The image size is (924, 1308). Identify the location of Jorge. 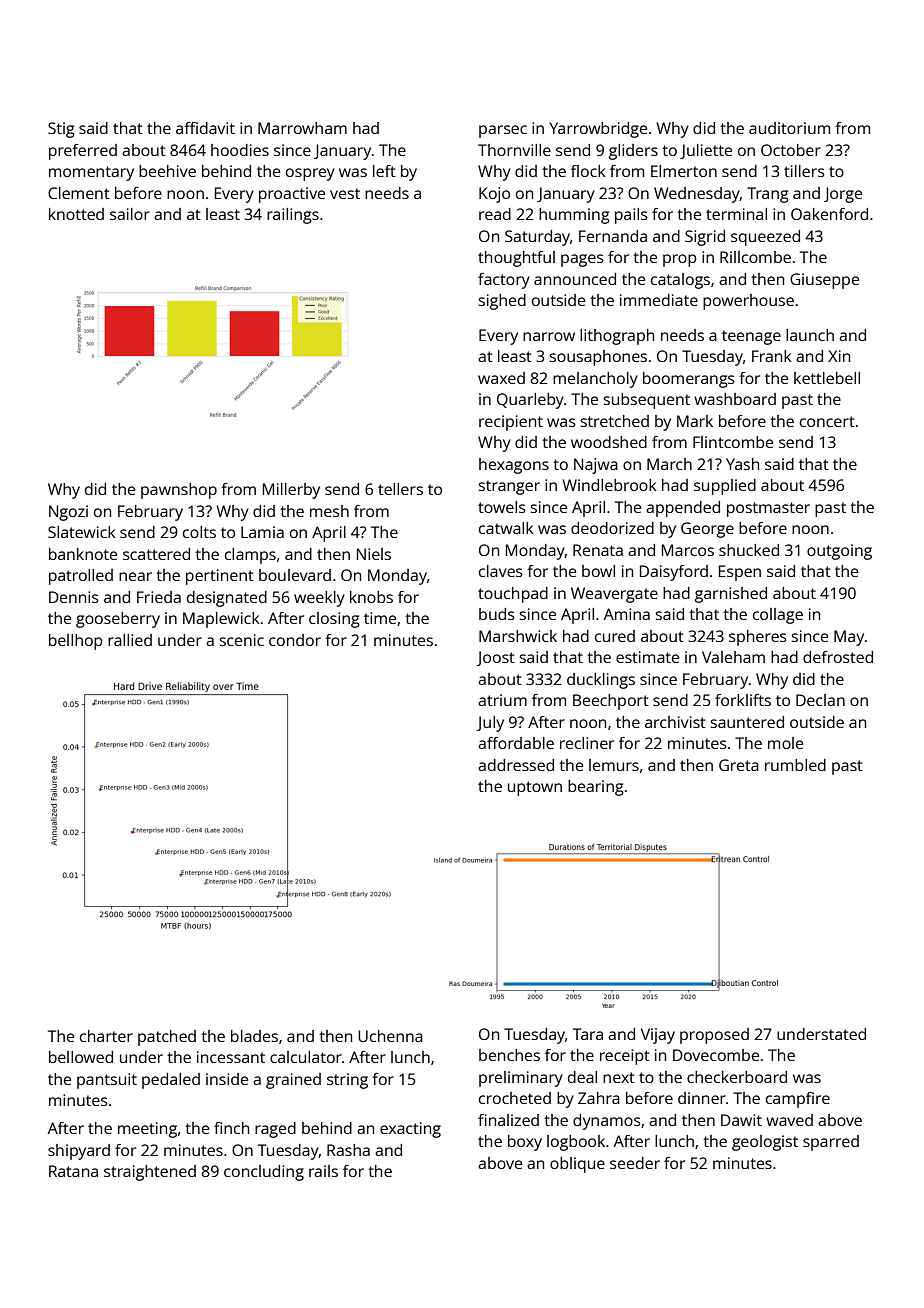
(843, 195).
